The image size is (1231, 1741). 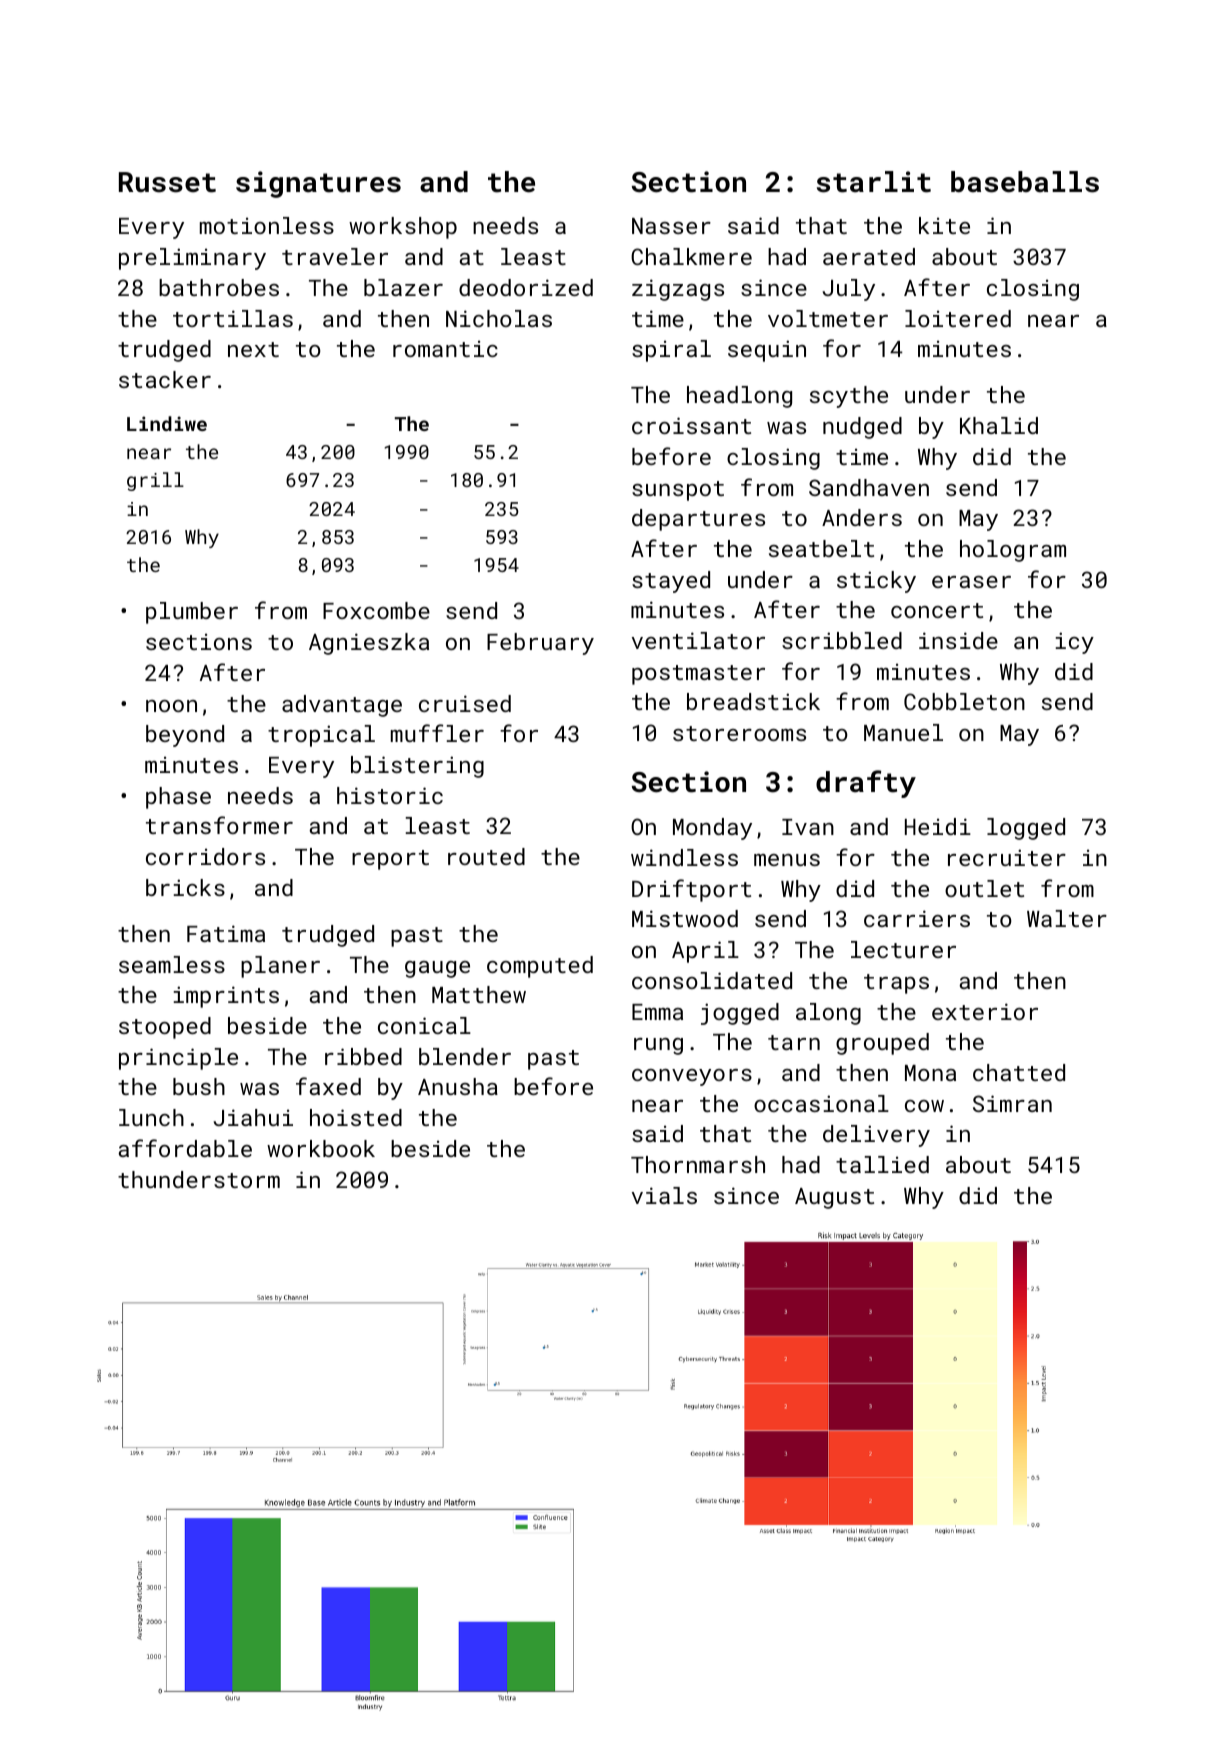 What do you see at coordinates (671, 351) in the screenshot?
I see `spiral` at bounding box center [671, 351].
